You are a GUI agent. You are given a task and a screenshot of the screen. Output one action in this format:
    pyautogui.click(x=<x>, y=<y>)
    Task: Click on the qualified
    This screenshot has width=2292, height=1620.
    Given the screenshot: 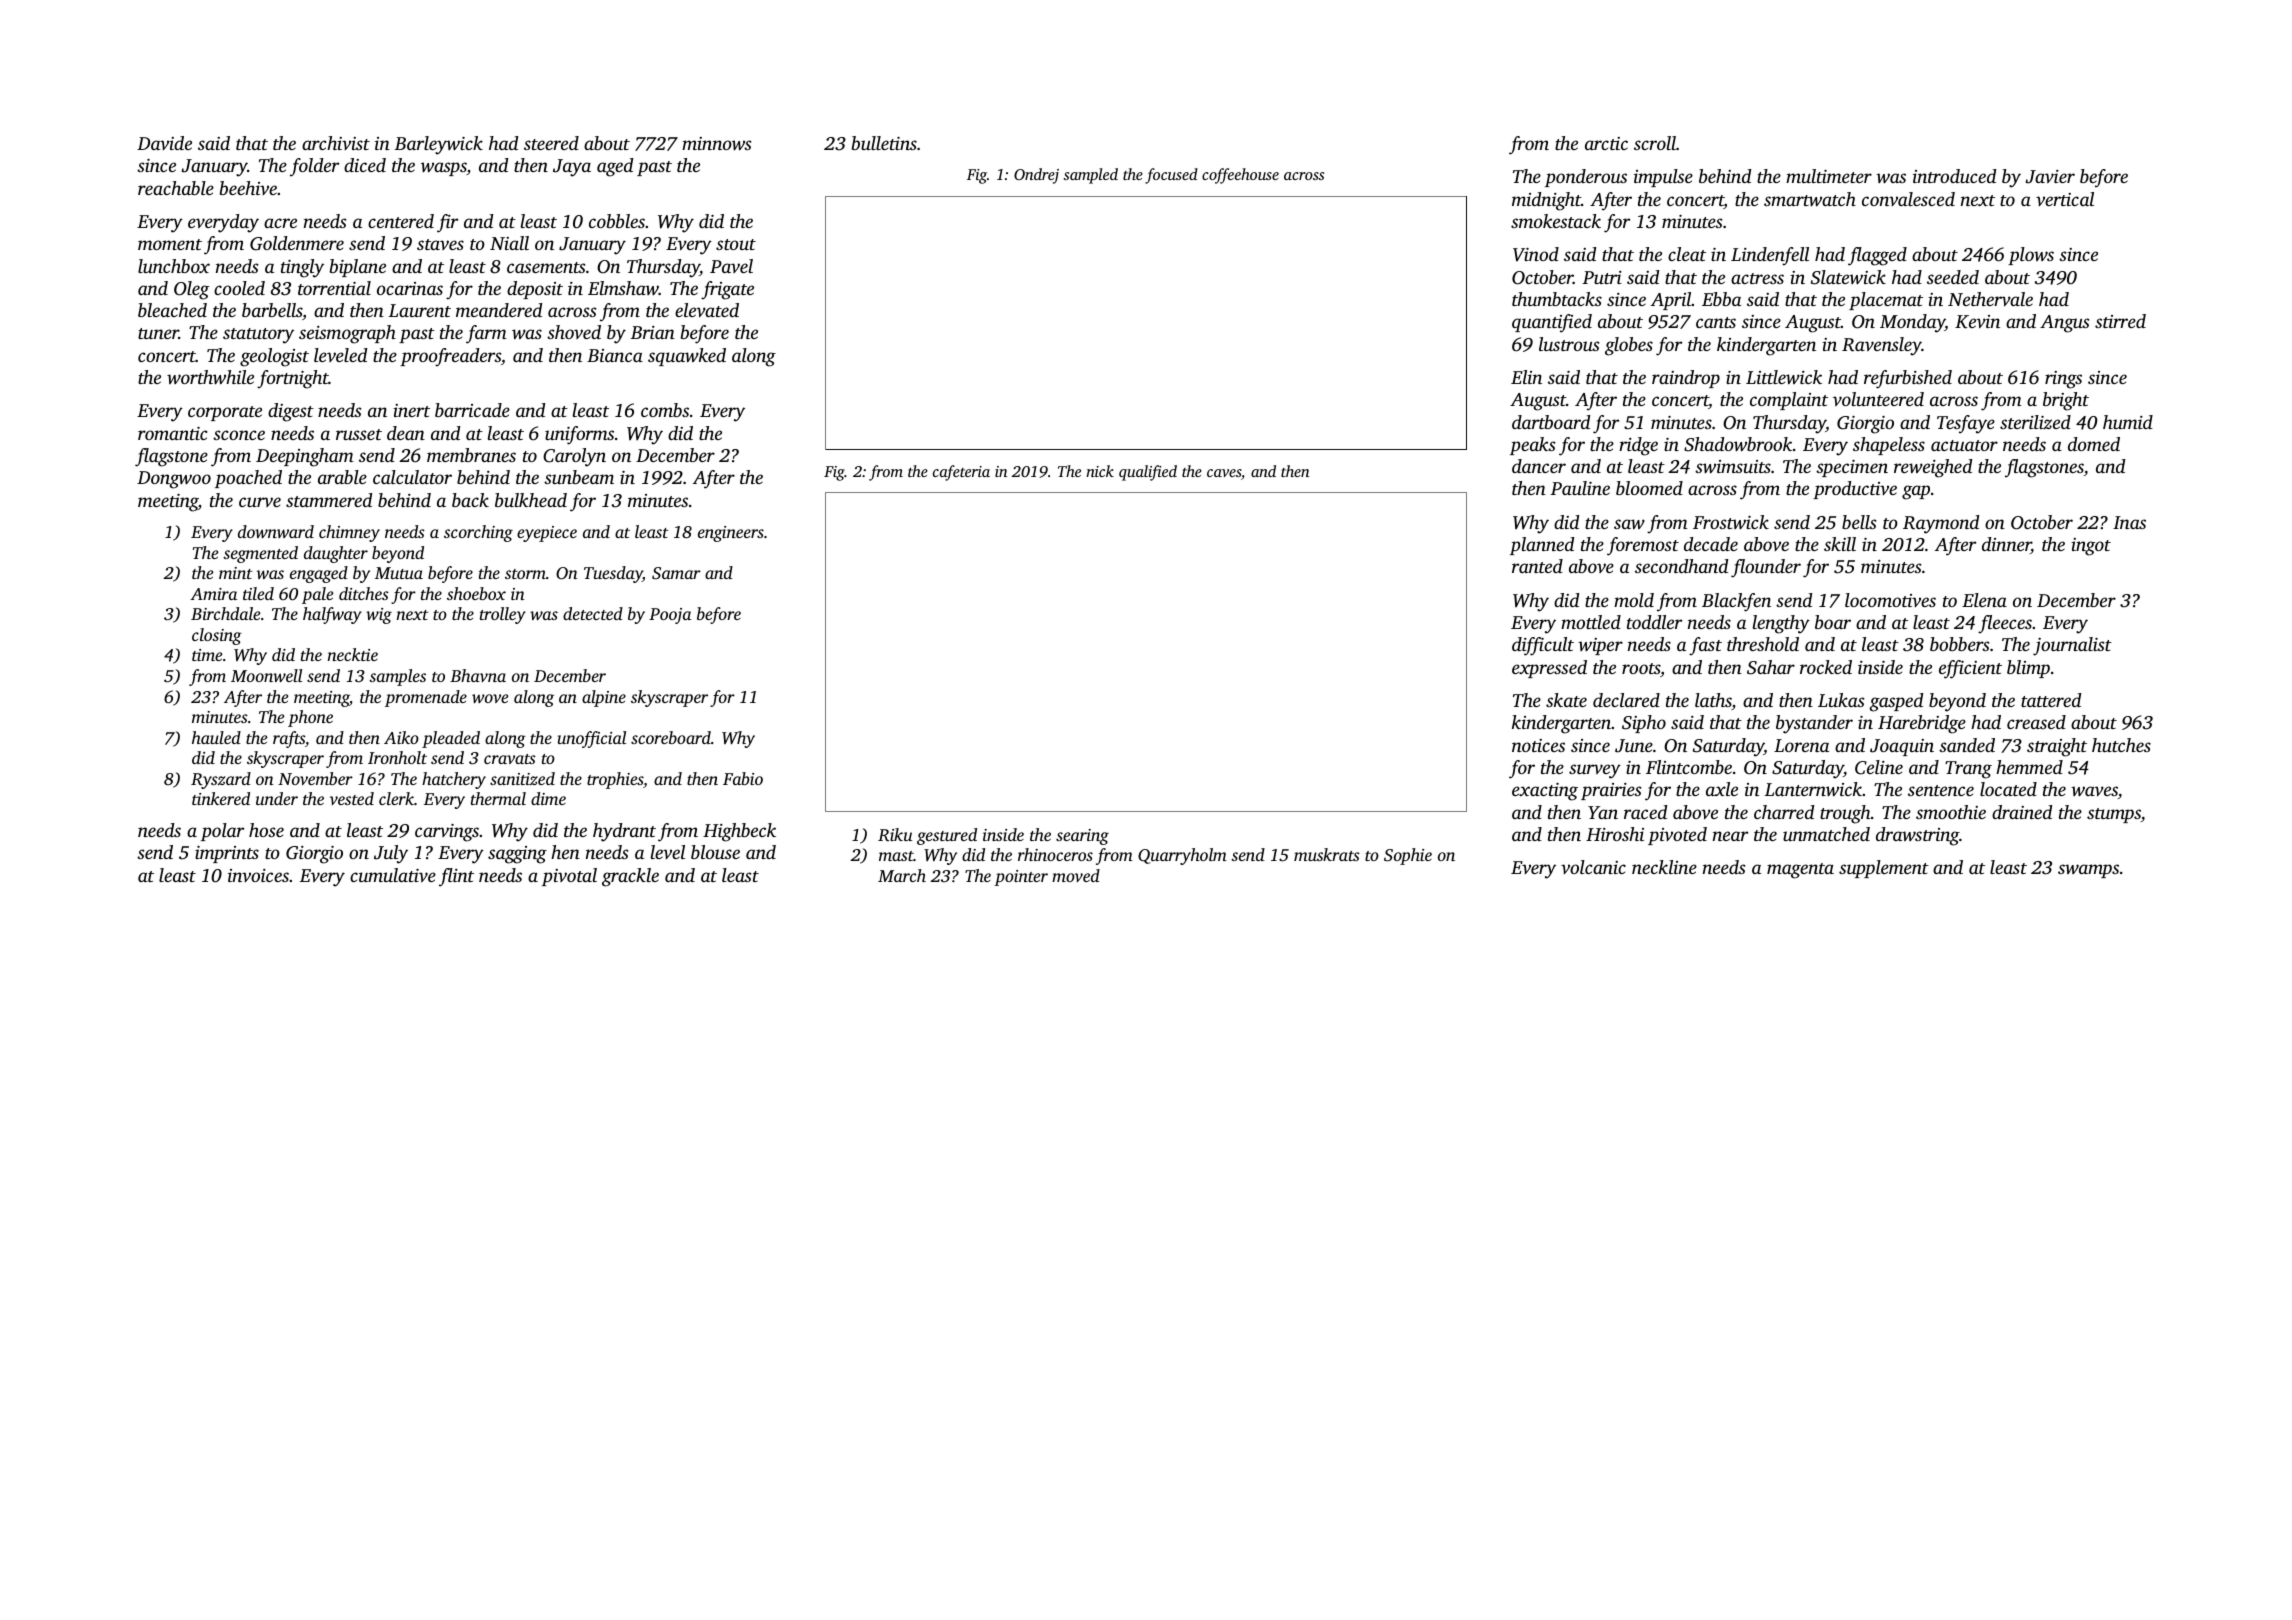 What is the action you would take?
    pyautogui.click(x=1148, y=473)
